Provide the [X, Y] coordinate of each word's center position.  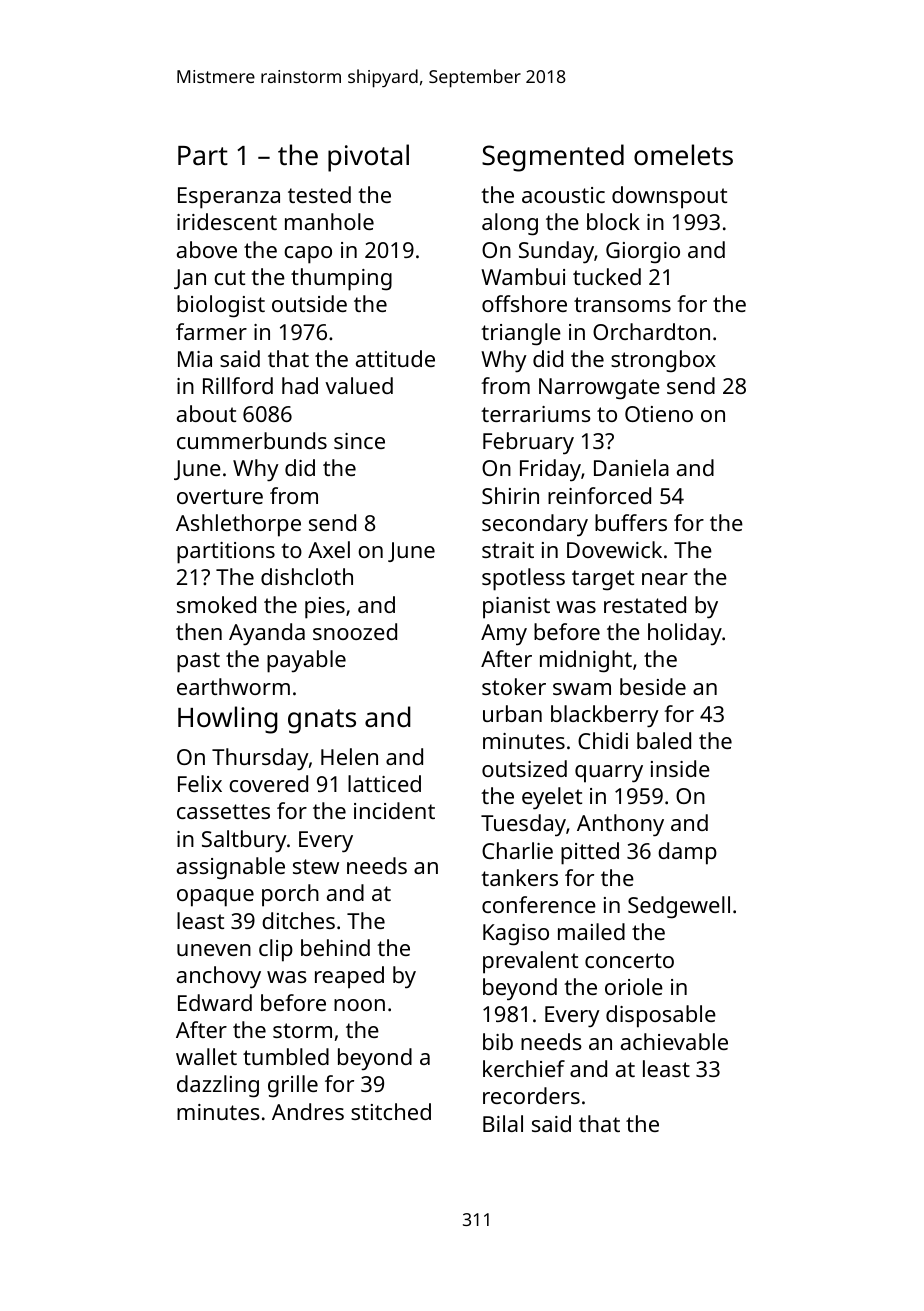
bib [498, 1041]
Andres [308, 1111]
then [199, 631]
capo [308, 255]
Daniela [631, 467]
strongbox [663, 361]
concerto [629, 960]
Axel [329, 549]
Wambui [523, 276]
